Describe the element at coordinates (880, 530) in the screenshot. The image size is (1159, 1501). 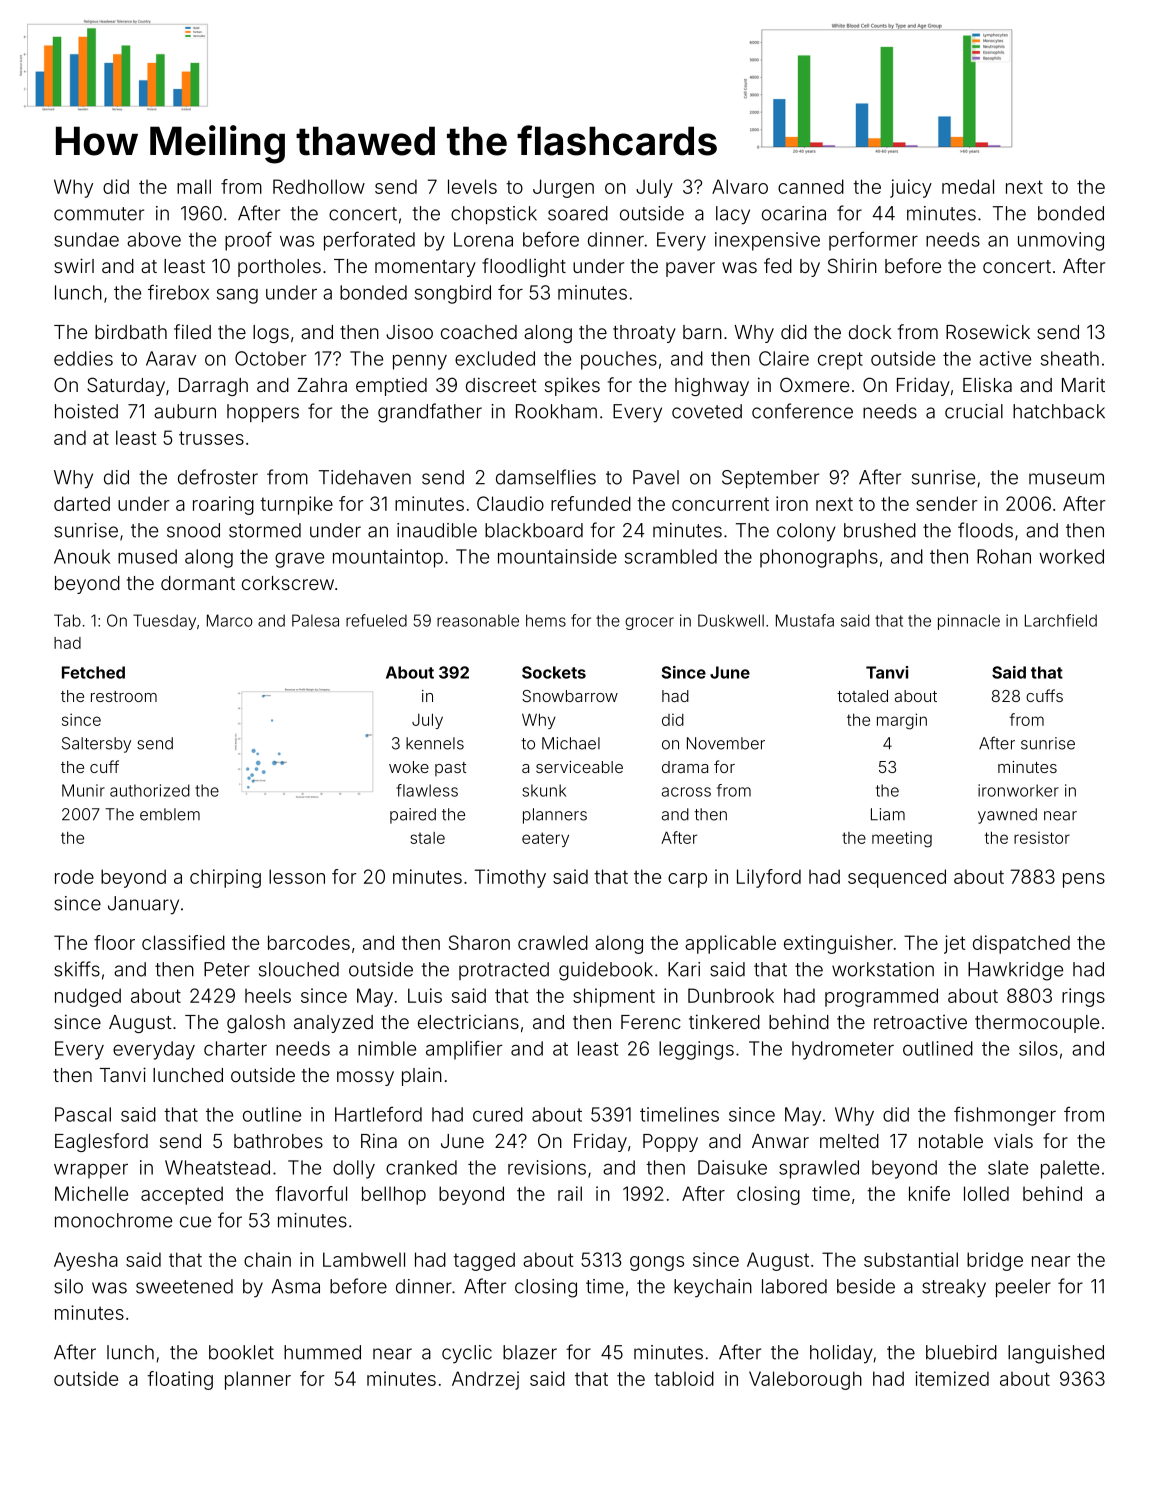
I see `brushed` at that location.
